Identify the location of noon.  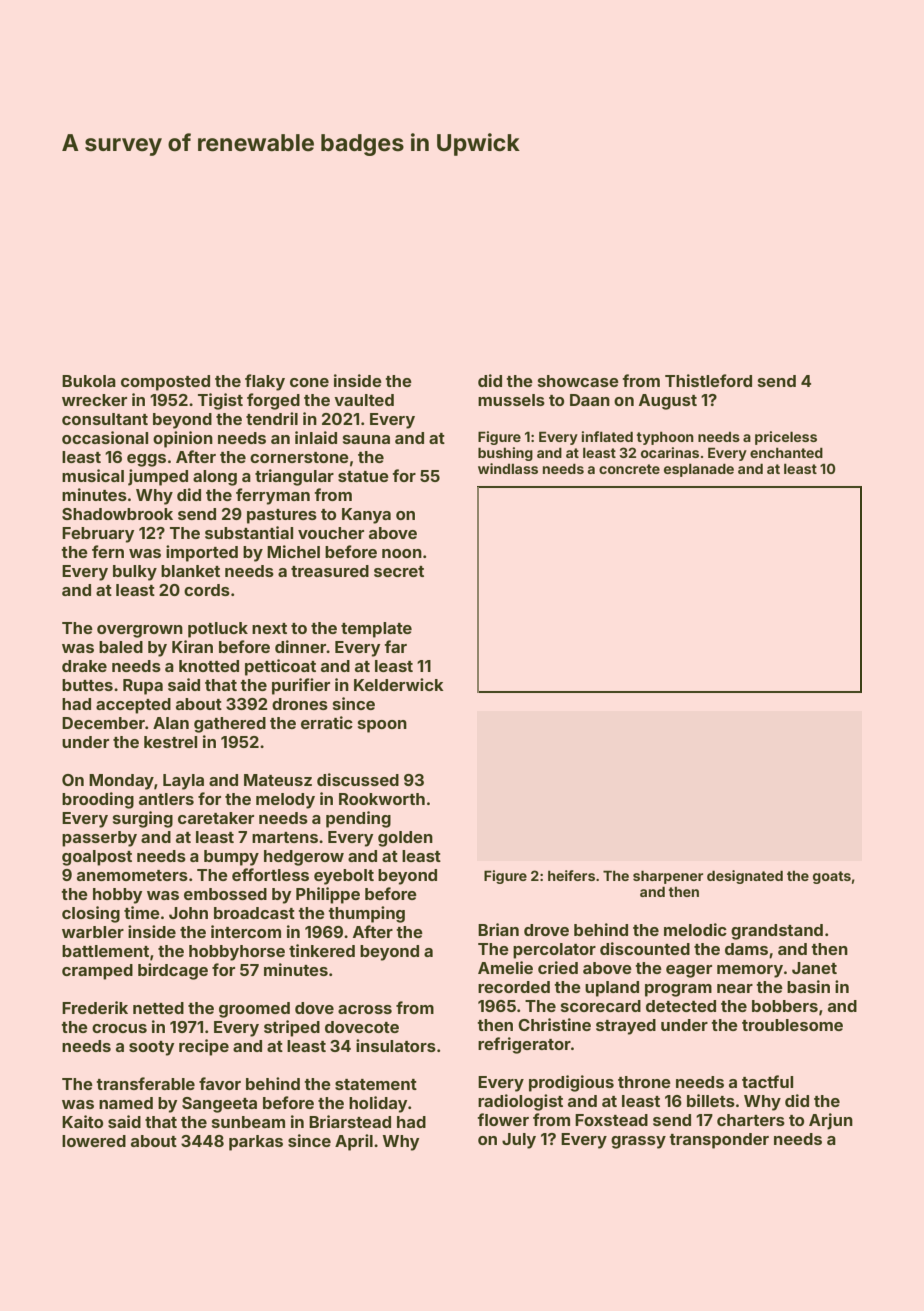
(402, 553).
